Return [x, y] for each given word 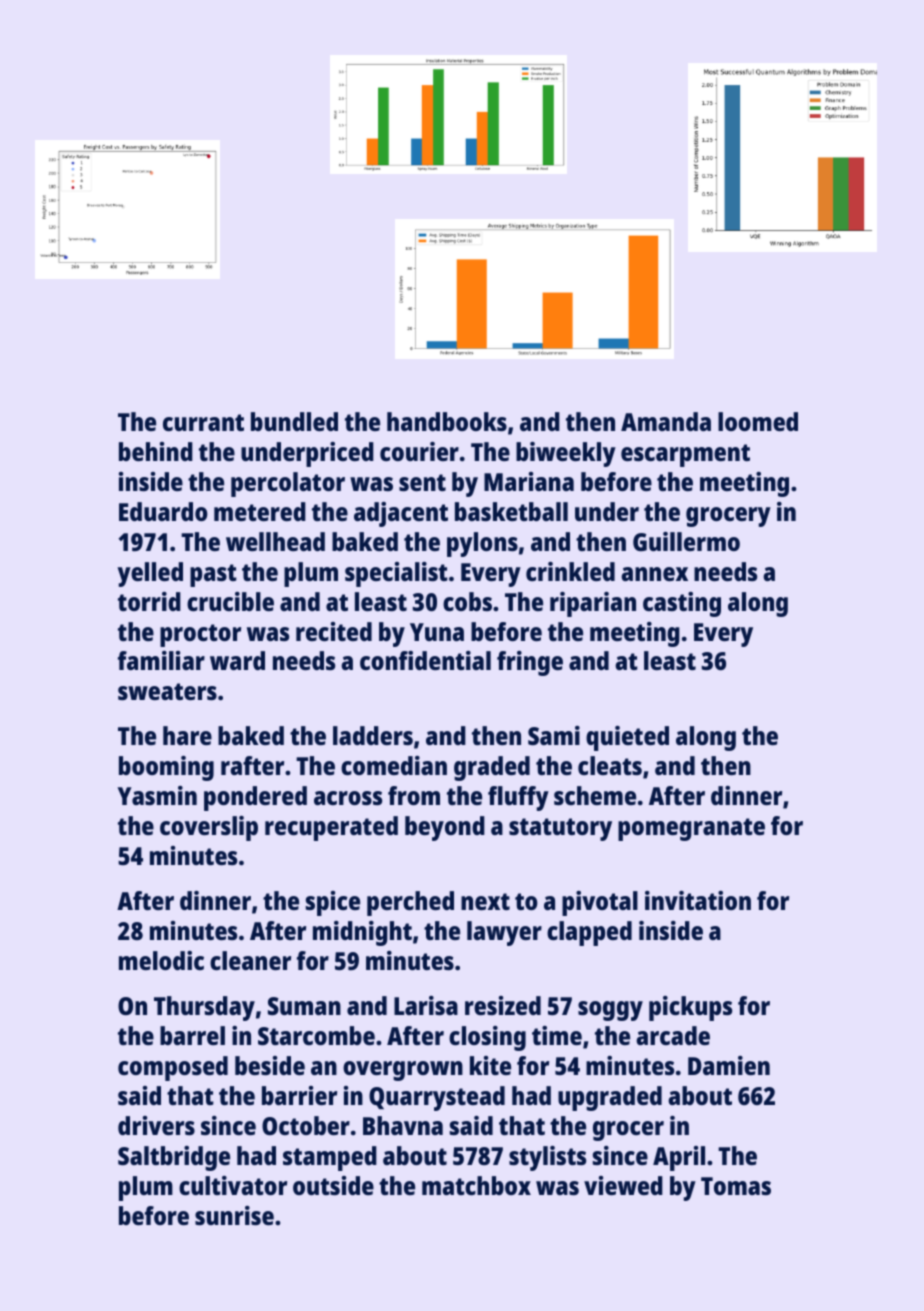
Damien [729, 1065]
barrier [299, 1095]
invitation [698, 900]
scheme [595, 795]
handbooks [447, 421]
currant [203, 422]
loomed [758, 421]
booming [166, 768]
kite [490, 1065]
